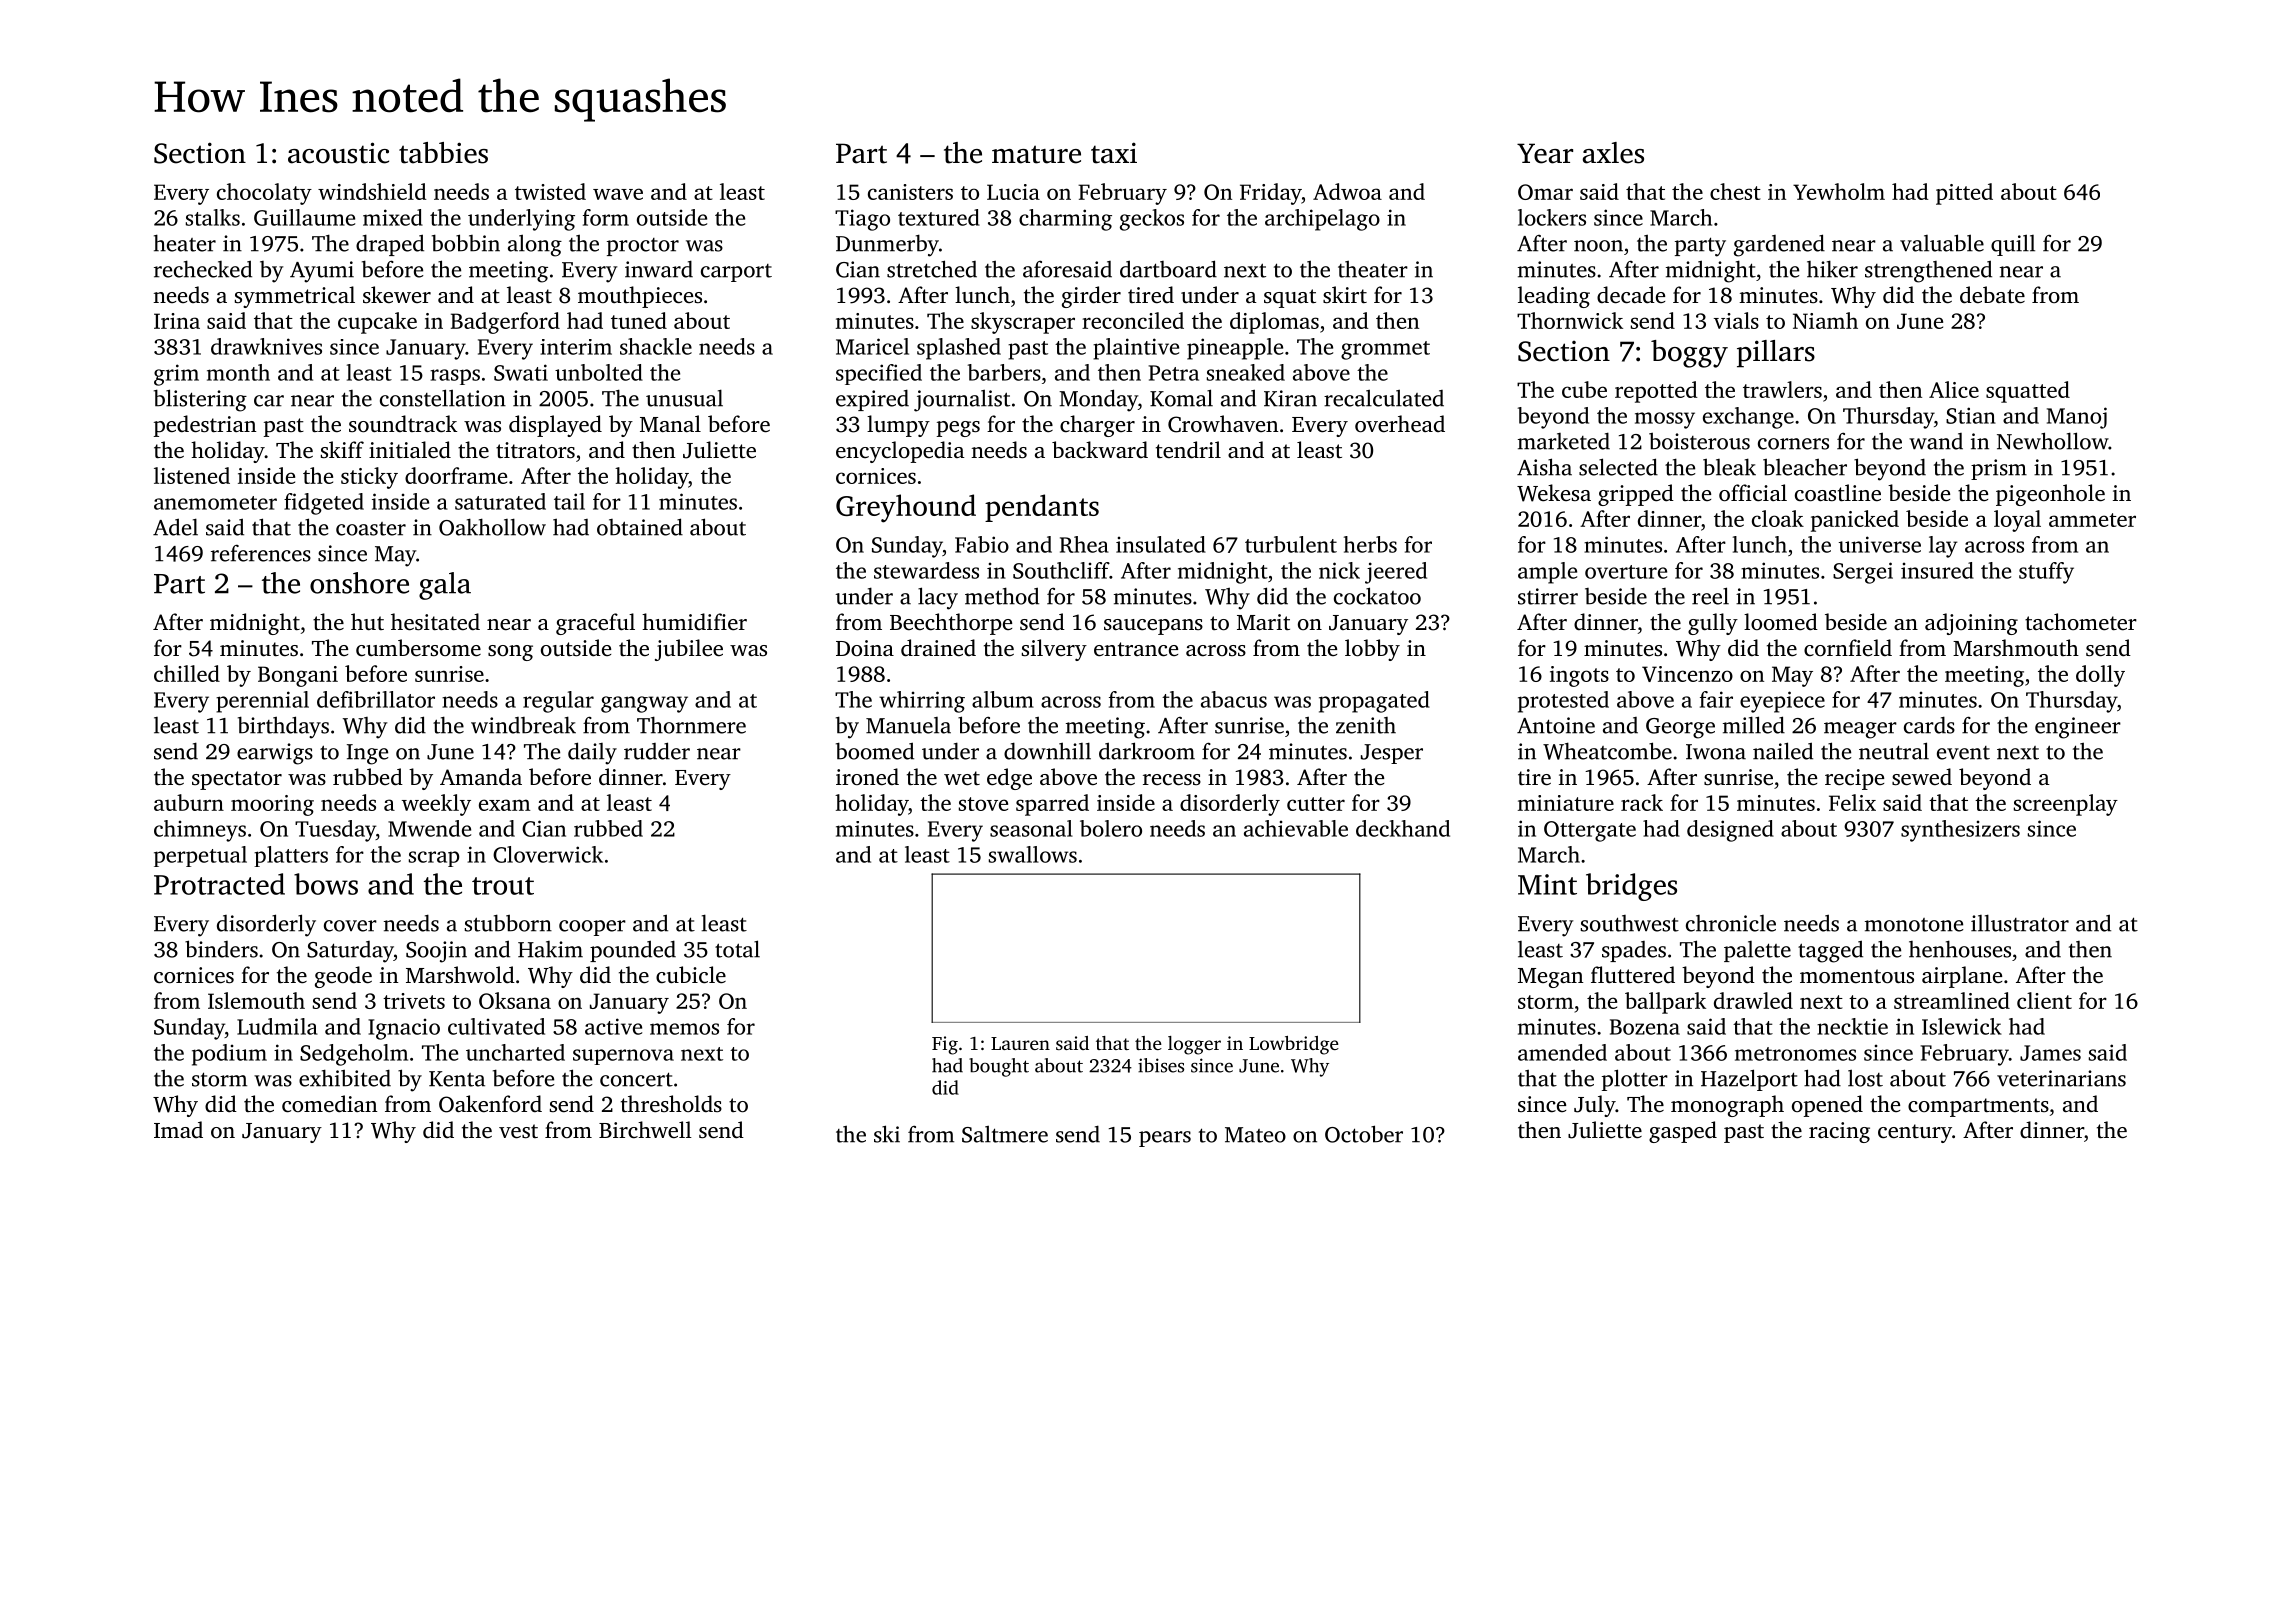  What do you see at coordinates (983, 804) in the image?
I see `stove` at bounding box center [983, 804].
